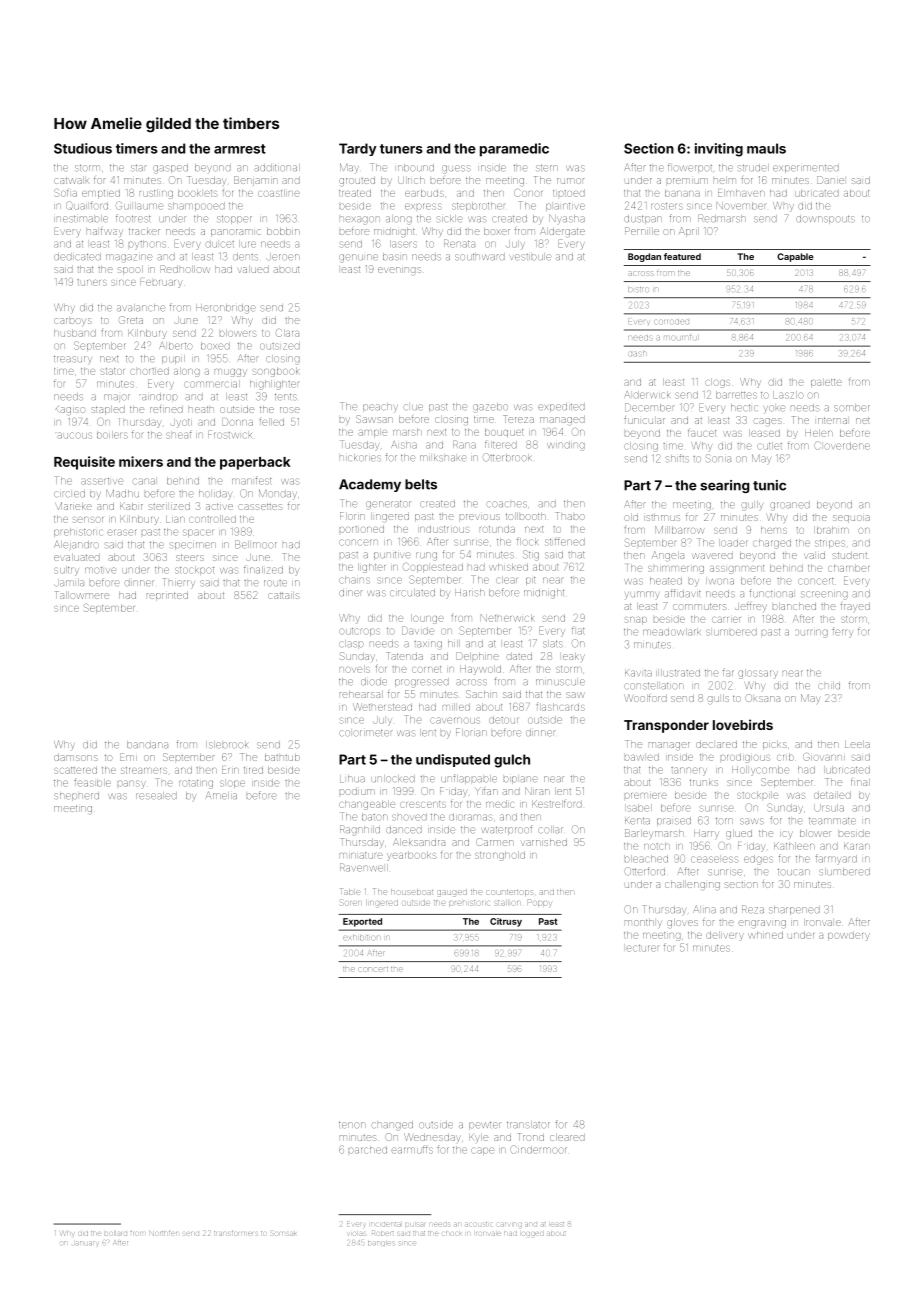 The width and height of the screenshot is (924, 1308). Describe the element at coordinates (739, 834) in the screenshot. I see `glued` at that location.
